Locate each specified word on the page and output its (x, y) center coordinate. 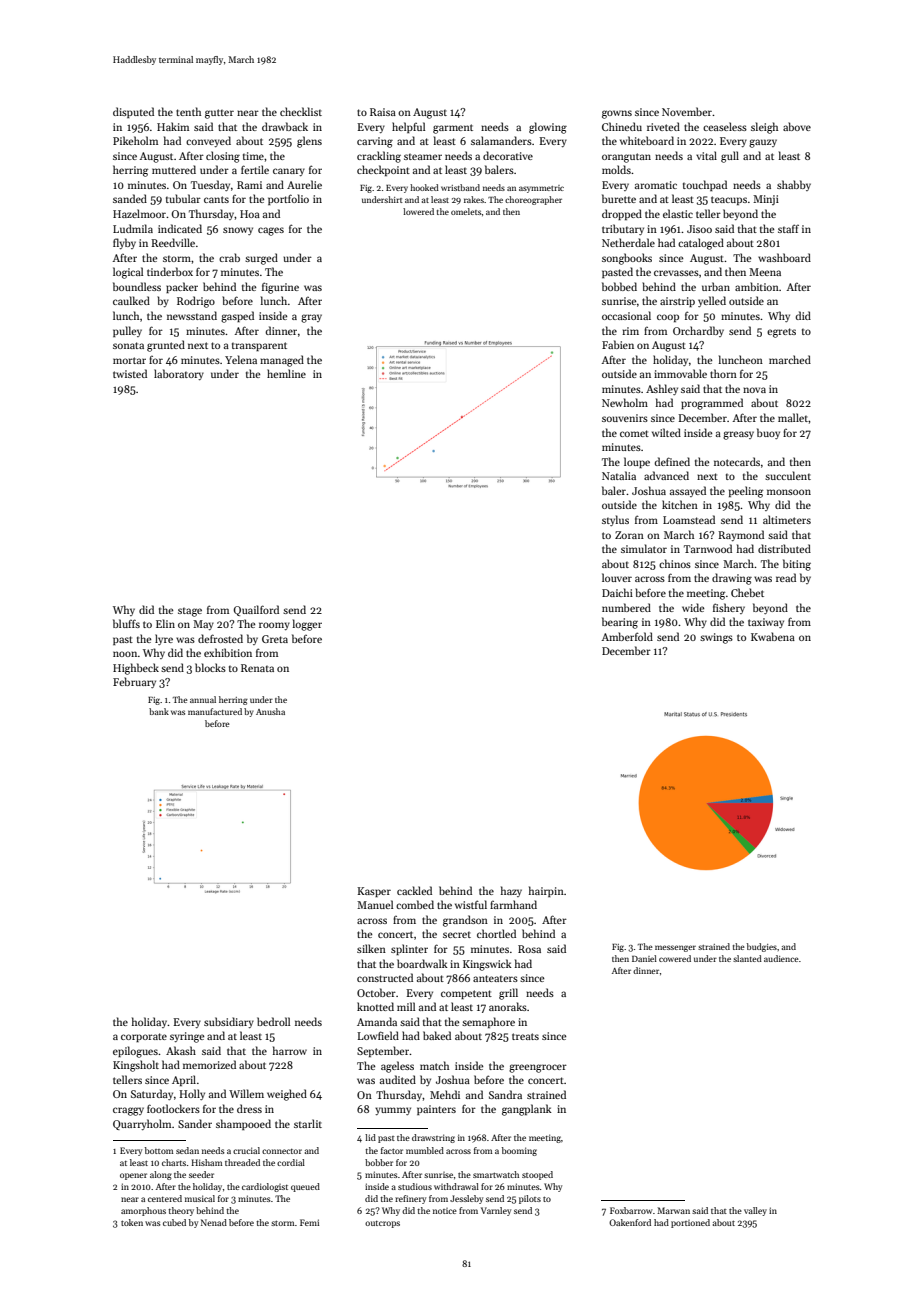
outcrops (382, 1224)
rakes (474, 199)
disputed (133, 112)
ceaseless (725, 126)
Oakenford (630, 1222)
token (132, 1222)
